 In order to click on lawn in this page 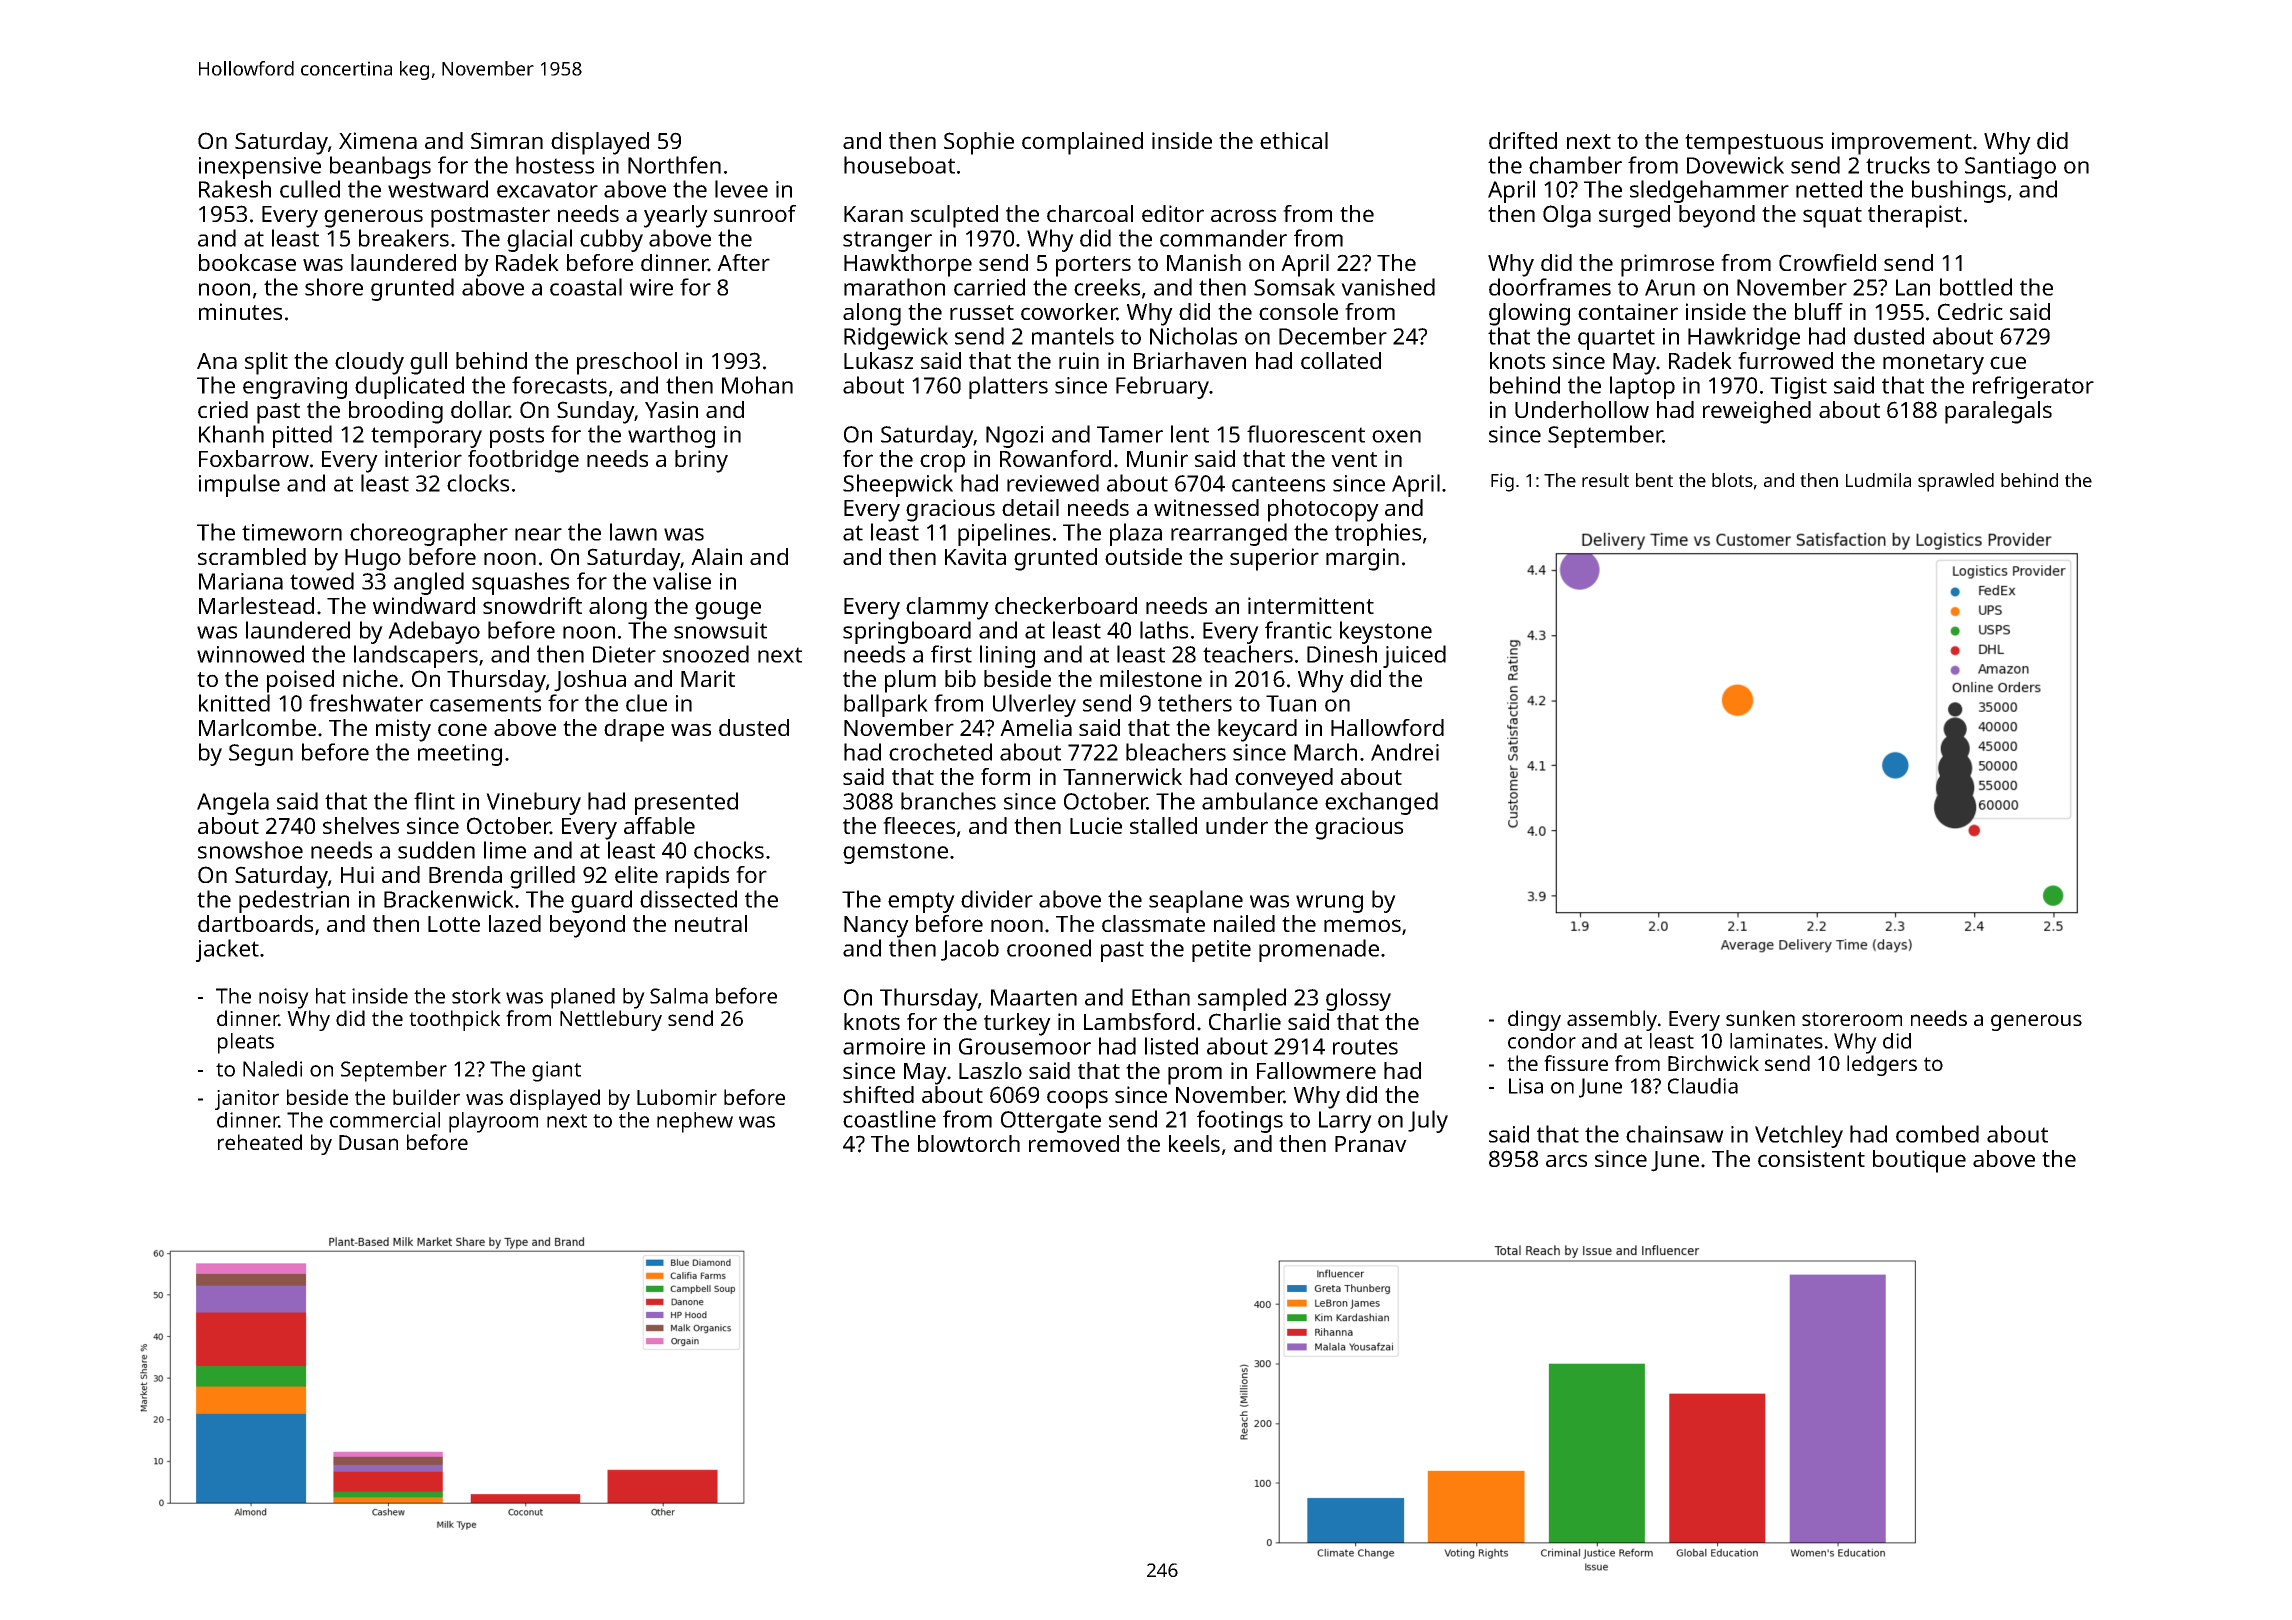, I will do `click(633, 532)`.
